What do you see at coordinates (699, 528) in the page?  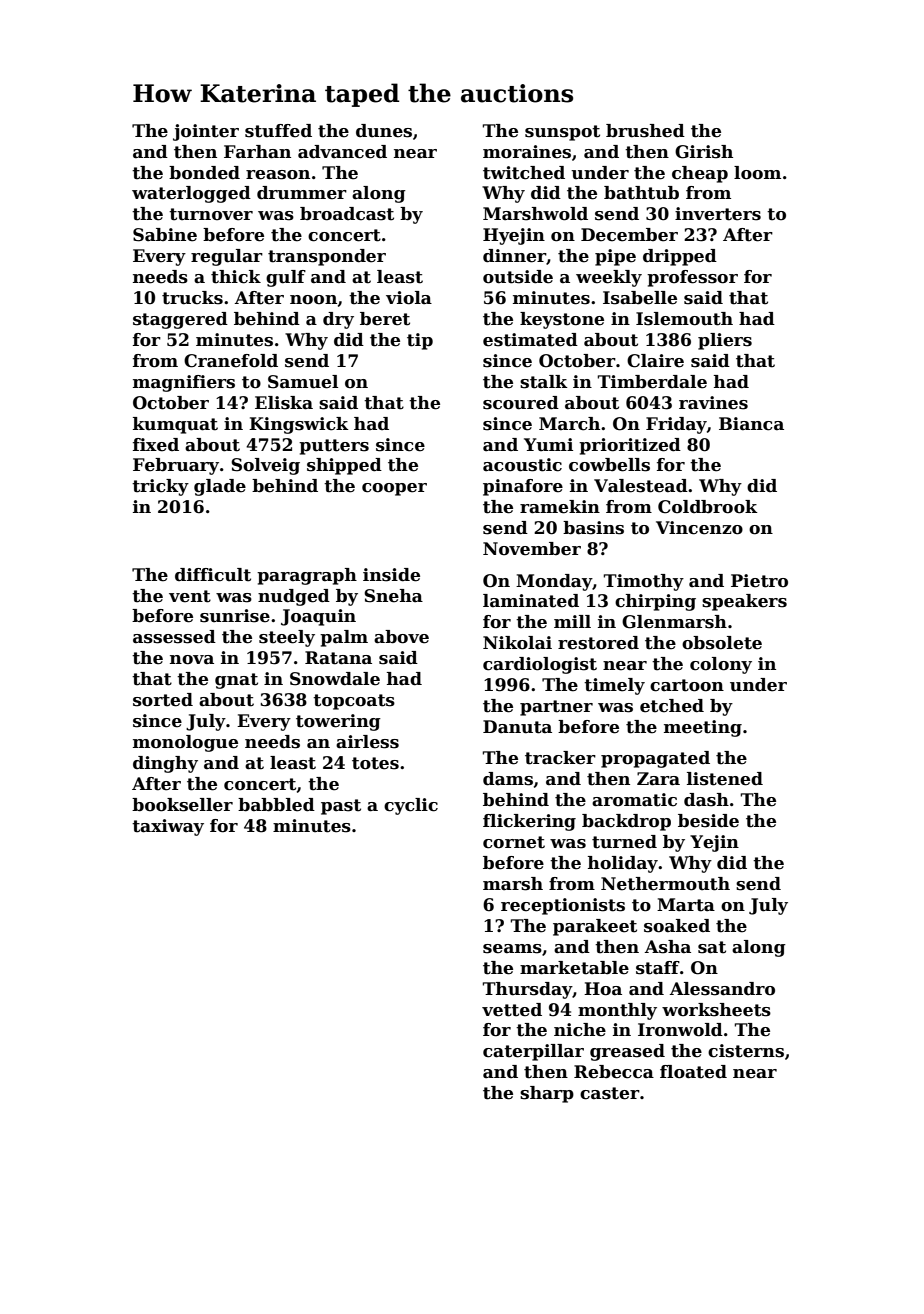 I see `Vincenzo` at bounding box center [699, 528].
